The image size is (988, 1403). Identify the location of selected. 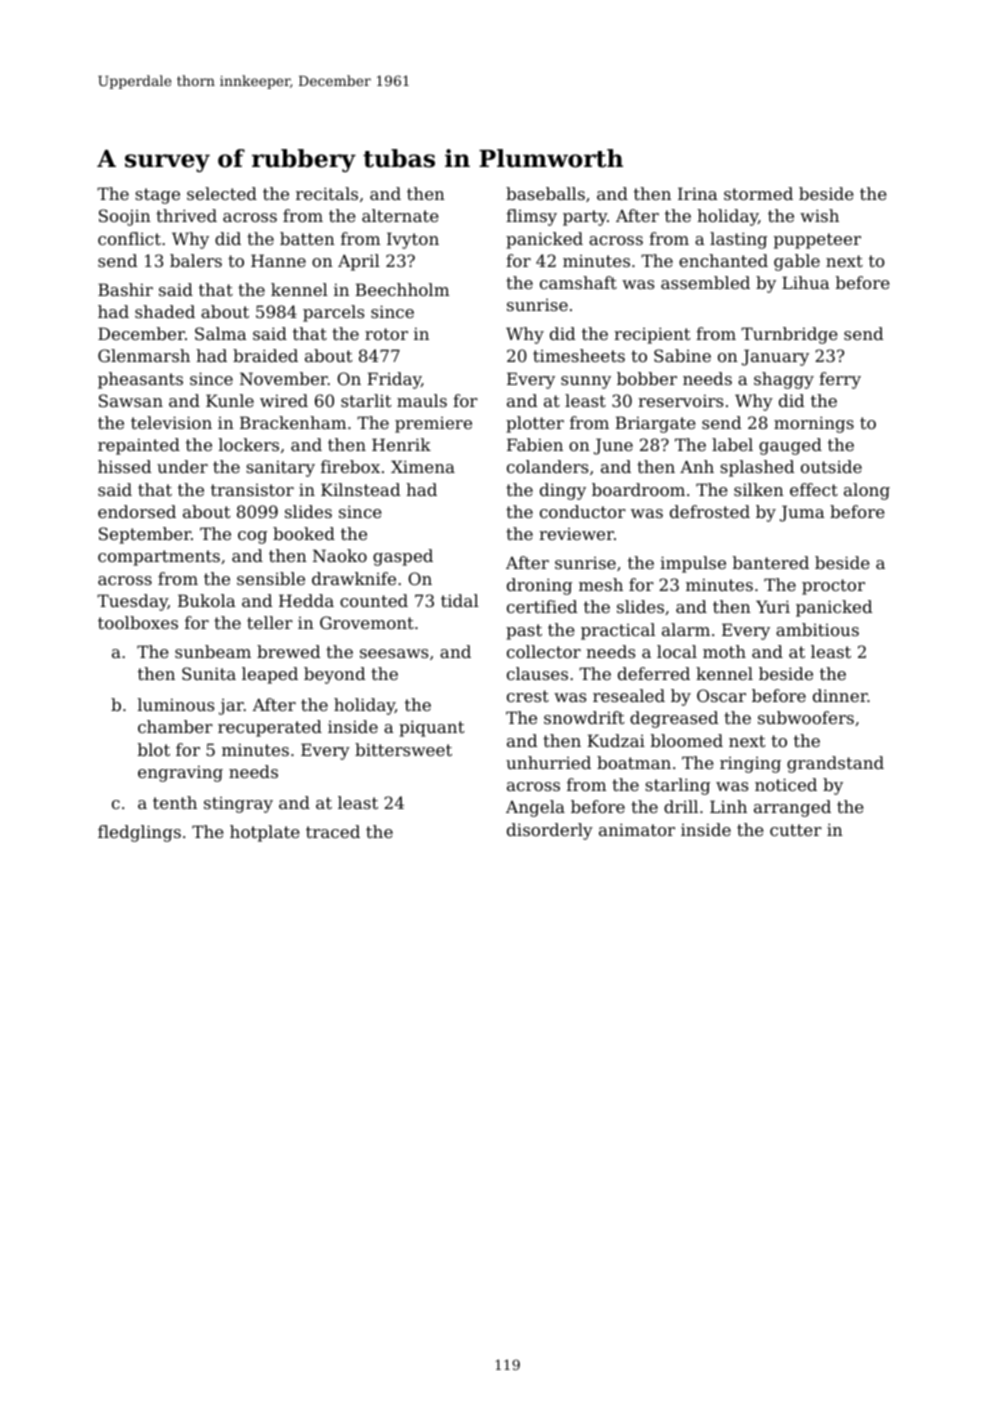
(222, 193).
